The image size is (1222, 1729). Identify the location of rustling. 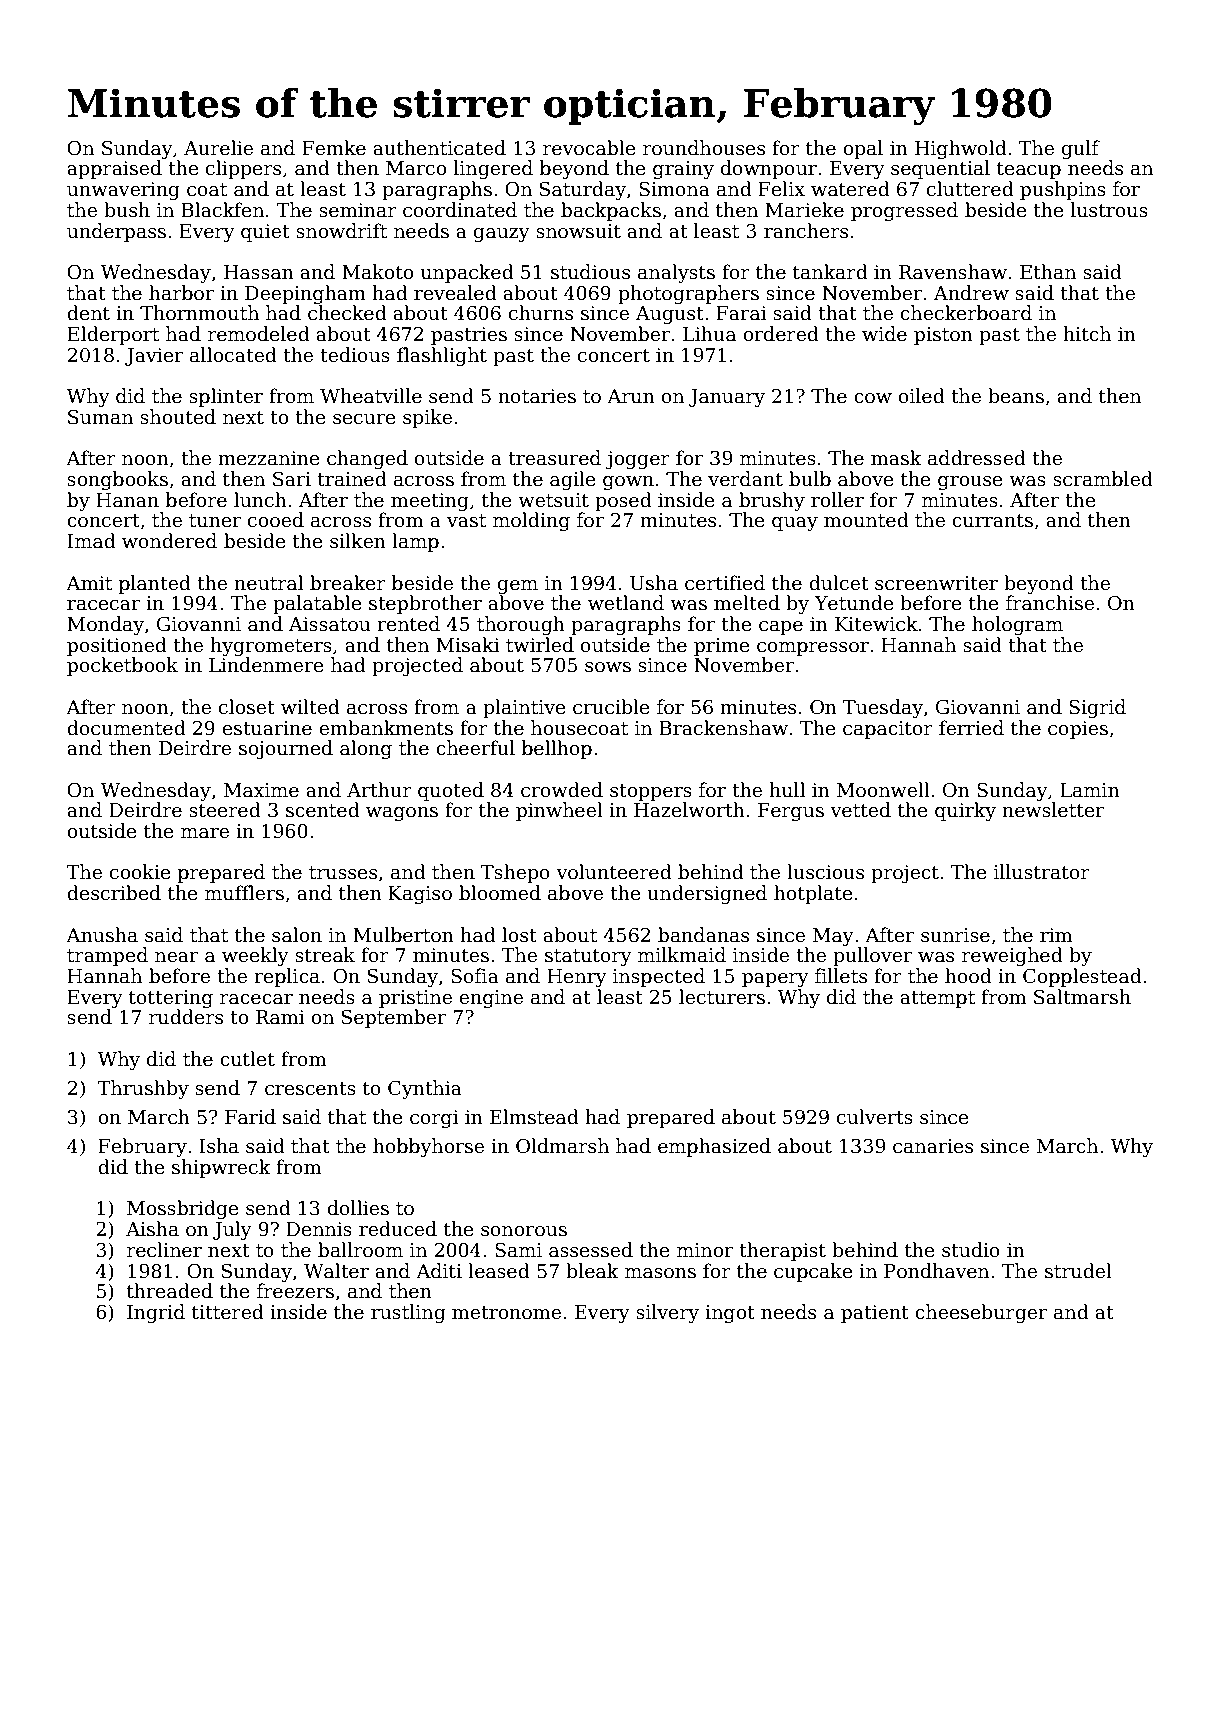
(408, 1313).
